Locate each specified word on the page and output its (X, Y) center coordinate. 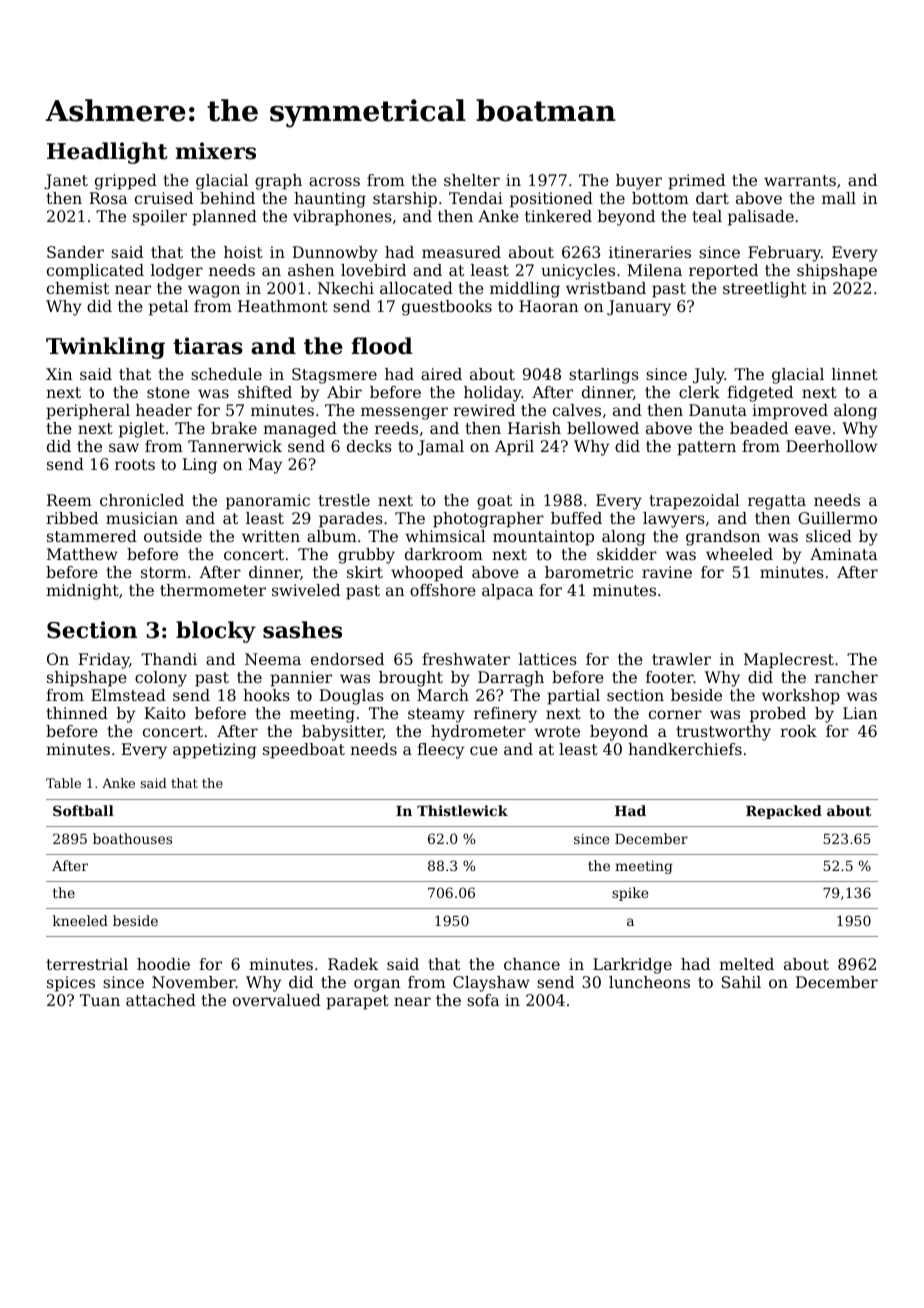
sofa (483, 1000)
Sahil (741, 982)
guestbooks (447, 308)
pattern (706, 448)
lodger (177, 272)
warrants (800, 180)
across (334, 181)
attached (161, 1000)
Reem (69, 500)
